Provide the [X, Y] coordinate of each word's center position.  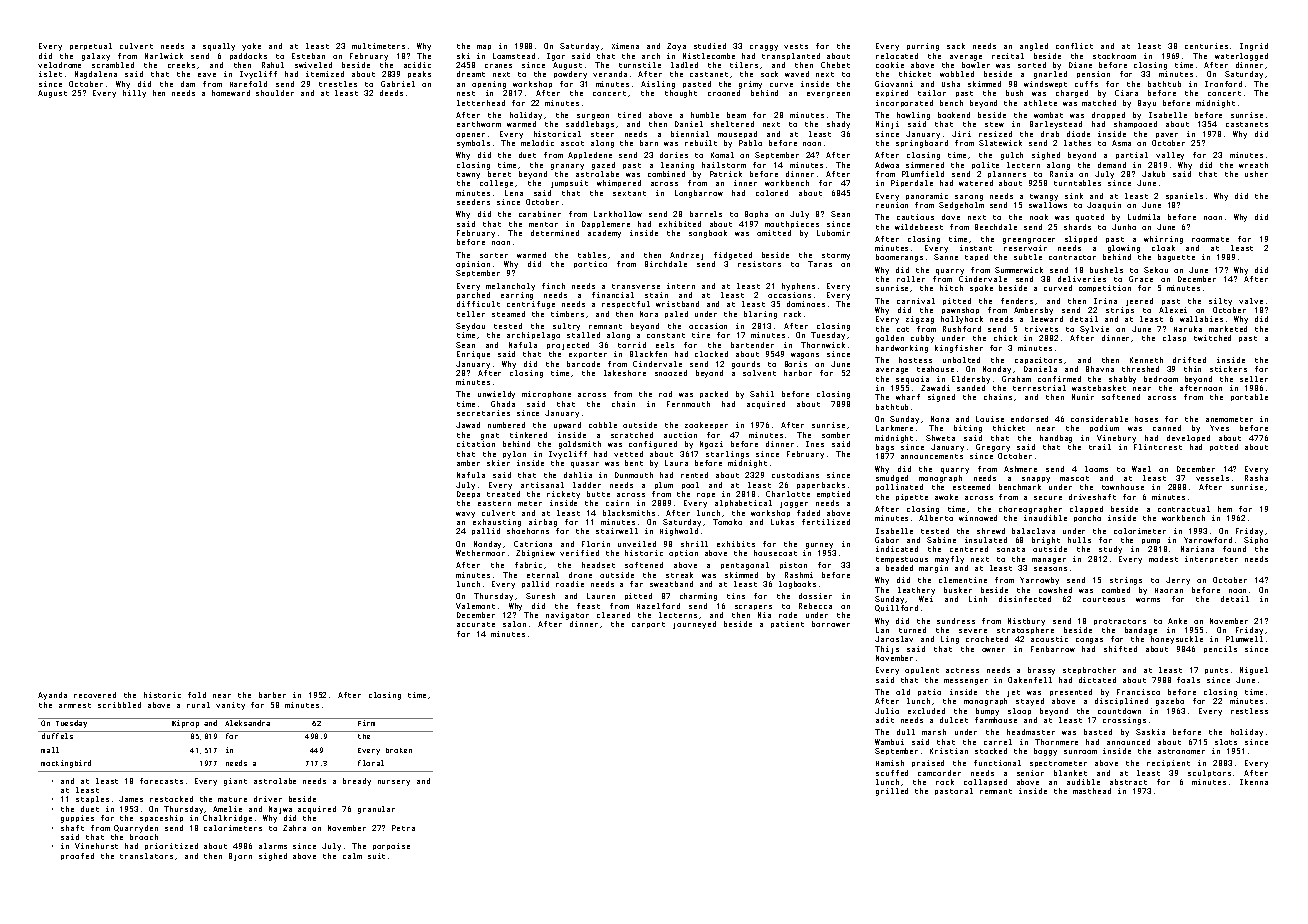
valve [1251, 301]
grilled [892, 792]
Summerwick [1019, 270]
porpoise [391, 846]
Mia [764, 615]
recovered [95, 695]
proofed [77, 856]
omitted [774, 233]
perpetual [91, 46]
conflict [1074, 46]
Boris [796, 364]
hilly [134, 94]
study [1110, 550]
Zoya [676, 47]
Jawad [468, 425]
